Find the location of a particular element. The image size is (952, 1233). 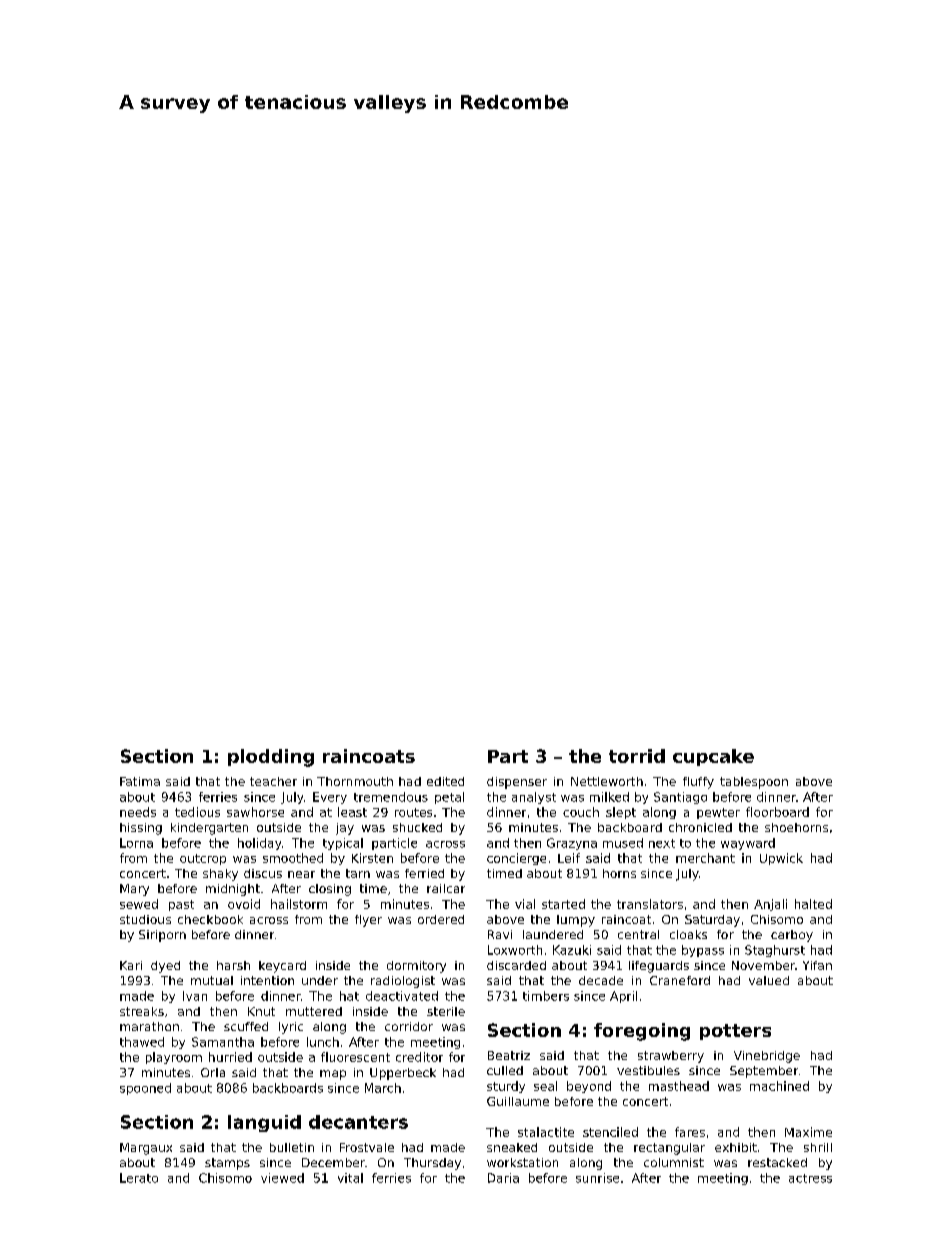

intention is located at coordinates (267, 980).
